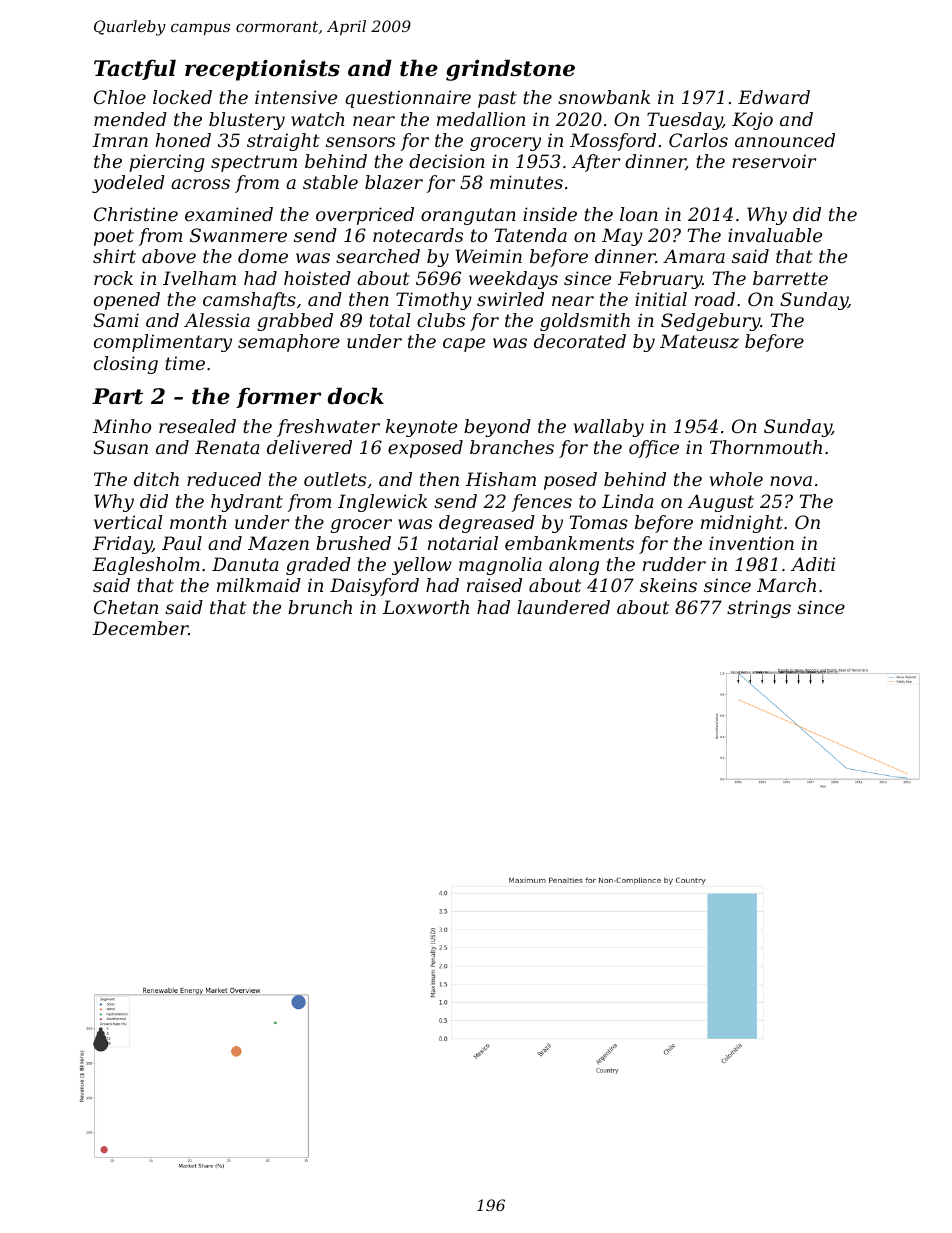  Describe the element at coordinates (126, 607) in the screenshot. I see `Chetan` at that location.
